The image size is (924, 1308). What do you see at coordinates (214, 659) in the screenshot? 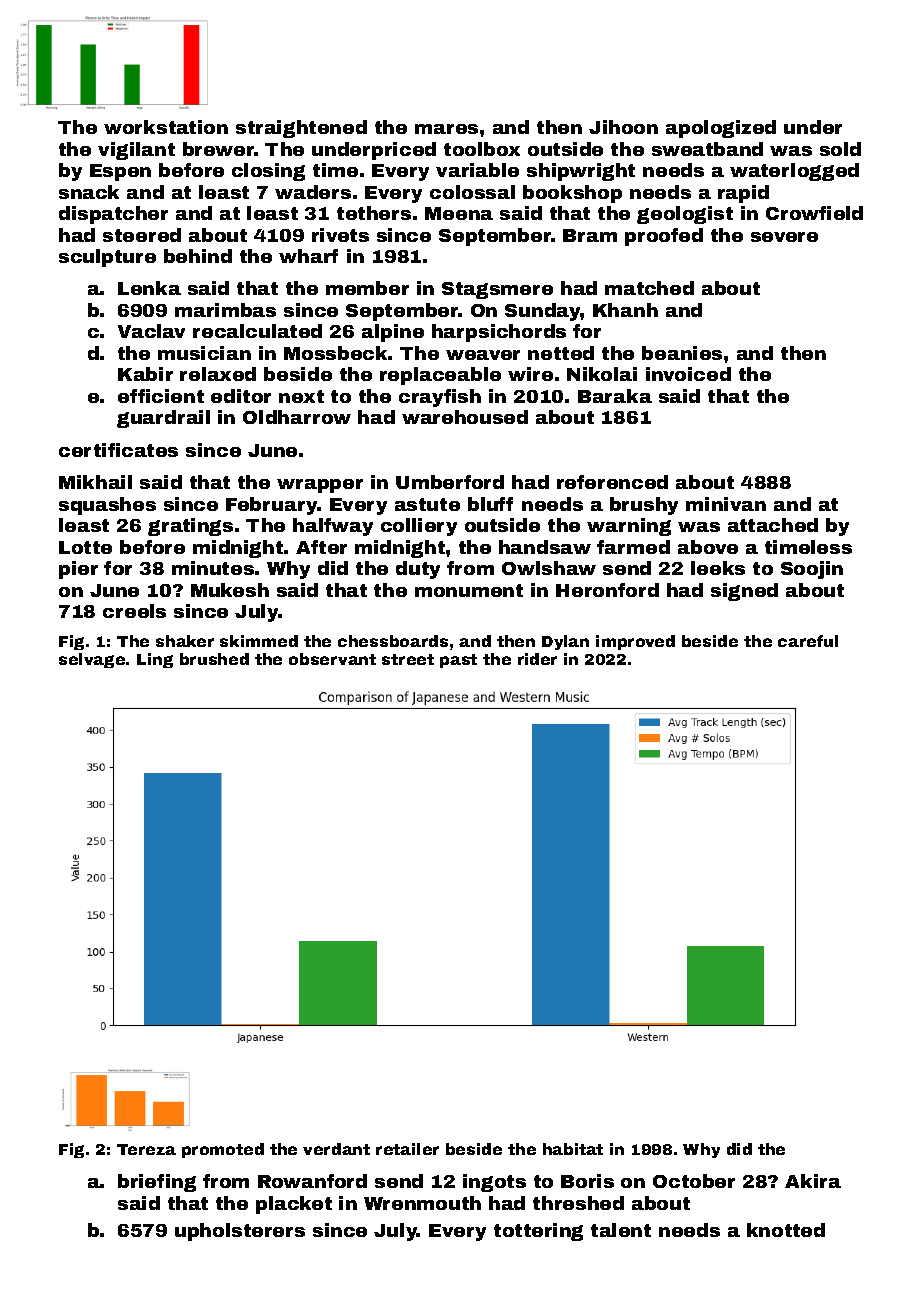
I see `brushed` at bounding box center [214, 659].
